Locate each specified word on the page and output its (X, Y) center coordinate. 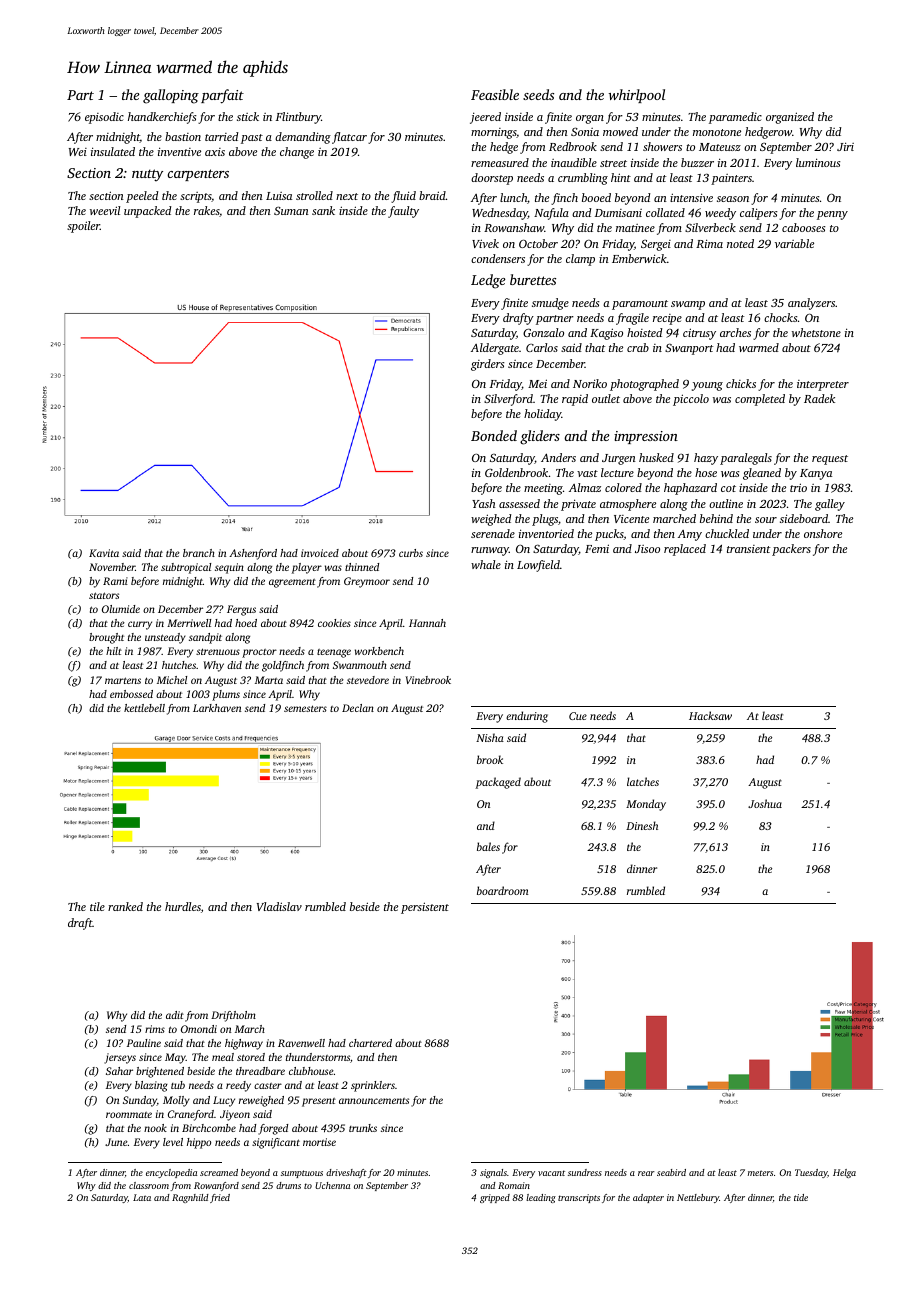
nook (155, 1128)
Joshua (765, 803)
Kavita (104, 553)
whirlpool (637, 96)
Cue (578, 716)
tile (97, 906)
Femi (597, 548)
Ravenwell (301, 1043)
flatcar (349, 138)
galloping (171, 96)
